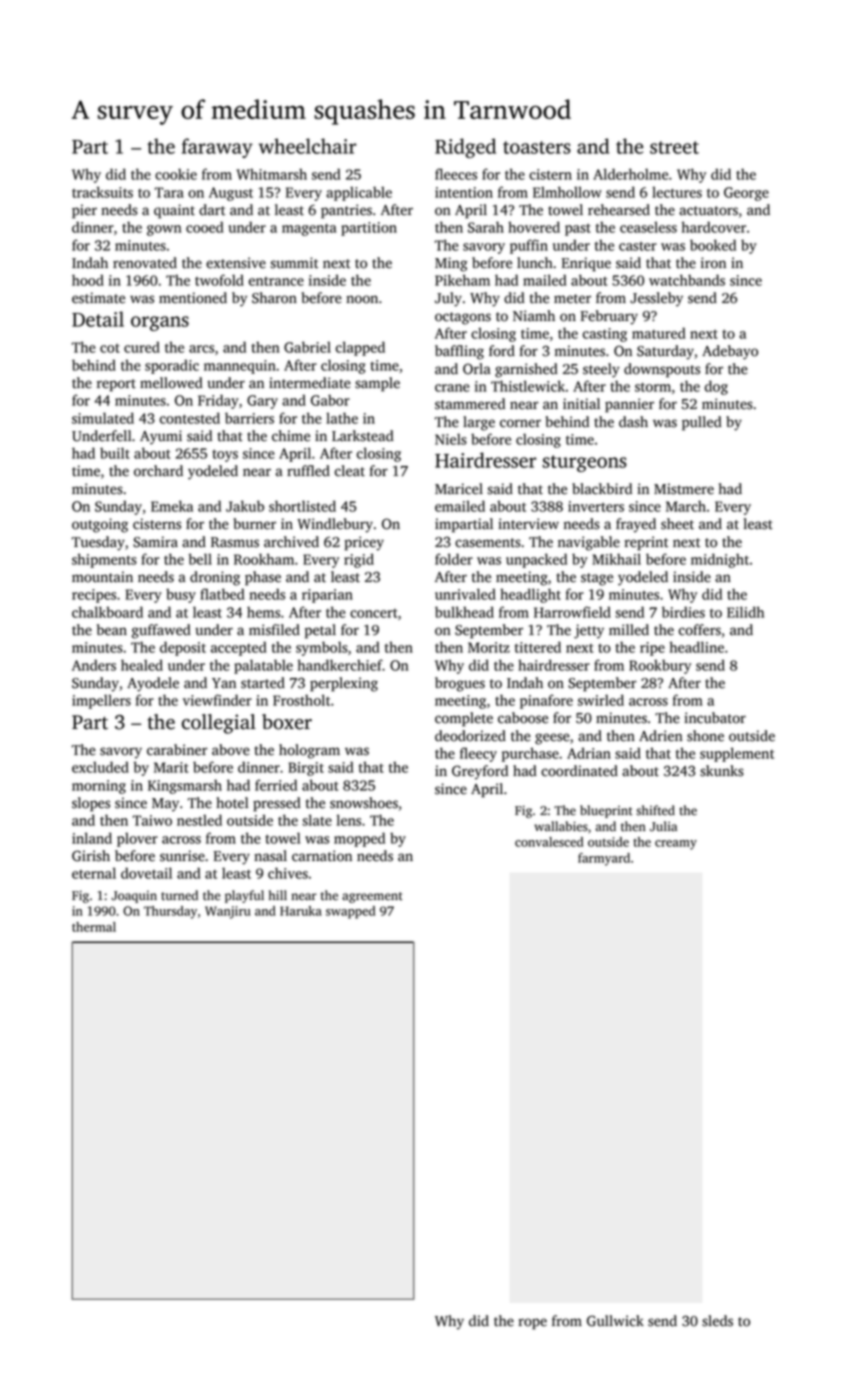 Image resolution: width=849 pixels, height=1400 pixels. What do you see at coordinates (746, 194) in the image?
I see `George` at bounding box center [746, 194].
